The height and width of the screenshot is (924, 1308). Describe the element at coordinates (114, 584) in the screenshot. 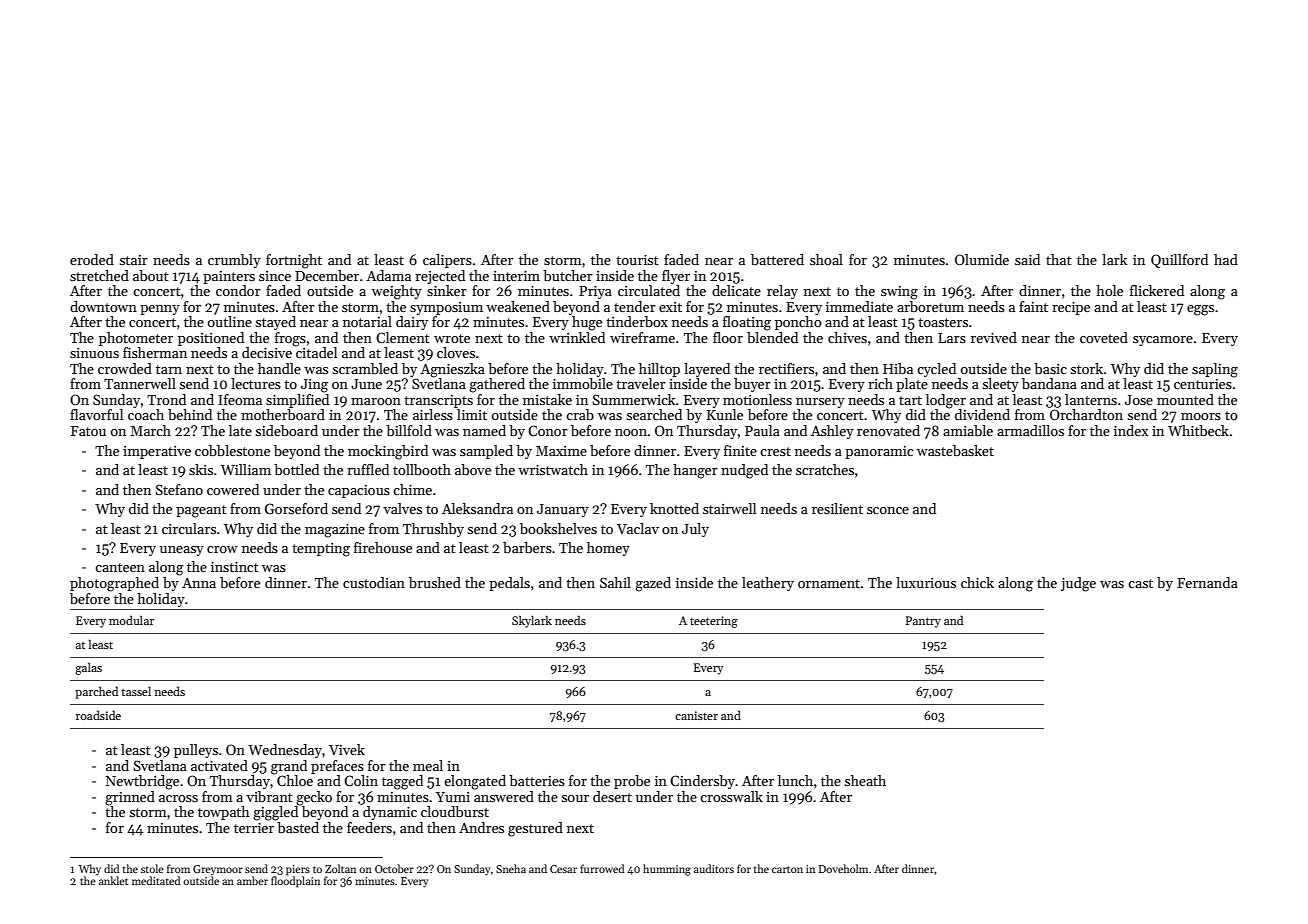

I see `photographed` at that location.
